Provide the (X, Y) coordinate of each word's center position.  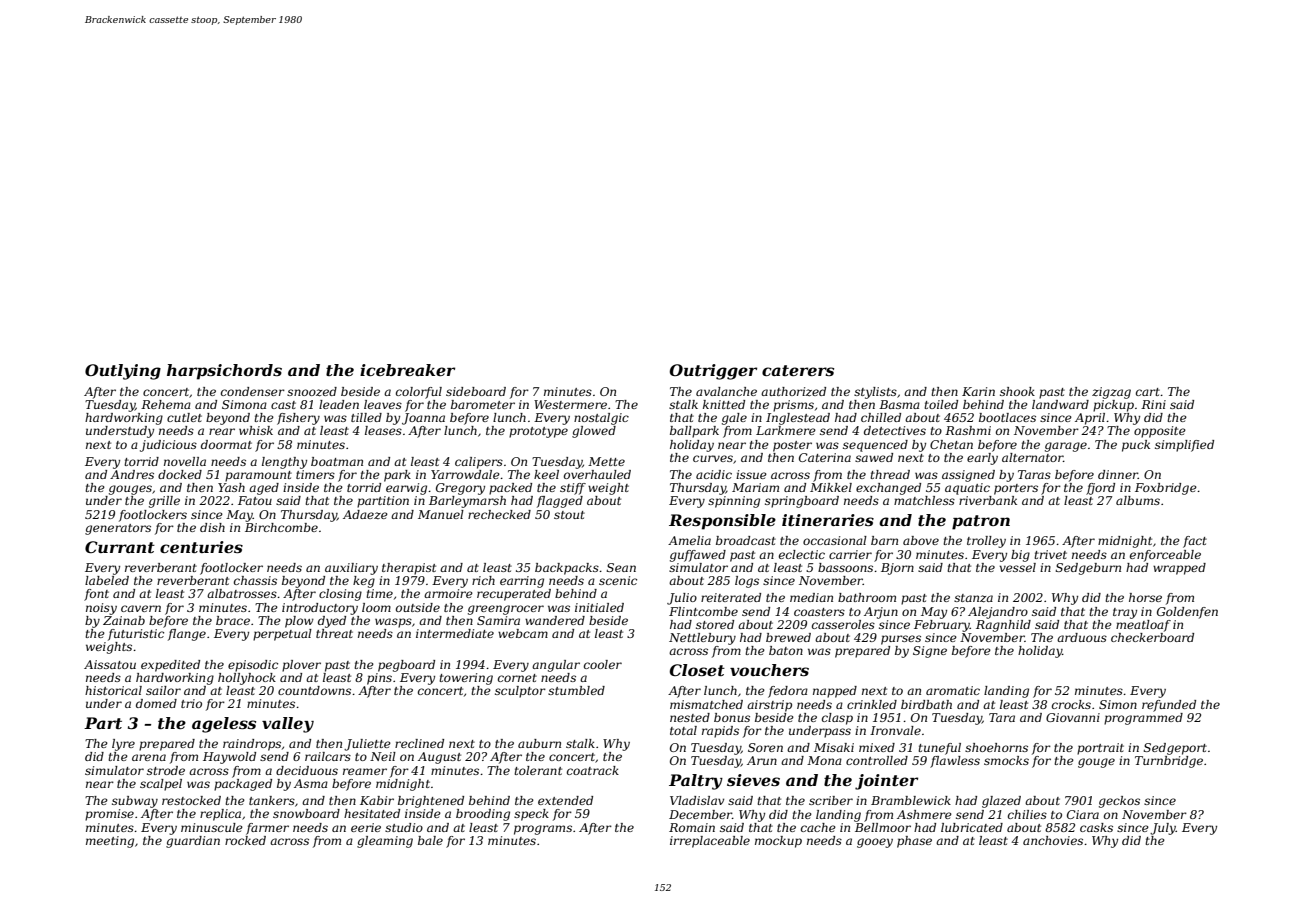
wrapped (1179, 569)
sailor (163, 690)
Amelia (689, 540)
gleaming (385, 842)
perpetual (282, 635)
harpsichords (224, 372)
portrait (1100, 749)
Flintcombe (703, 611)
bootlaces (1007, 417)
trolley (986, 542)
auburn (539, 743)
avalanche (726, 391)
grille (164, 502)
